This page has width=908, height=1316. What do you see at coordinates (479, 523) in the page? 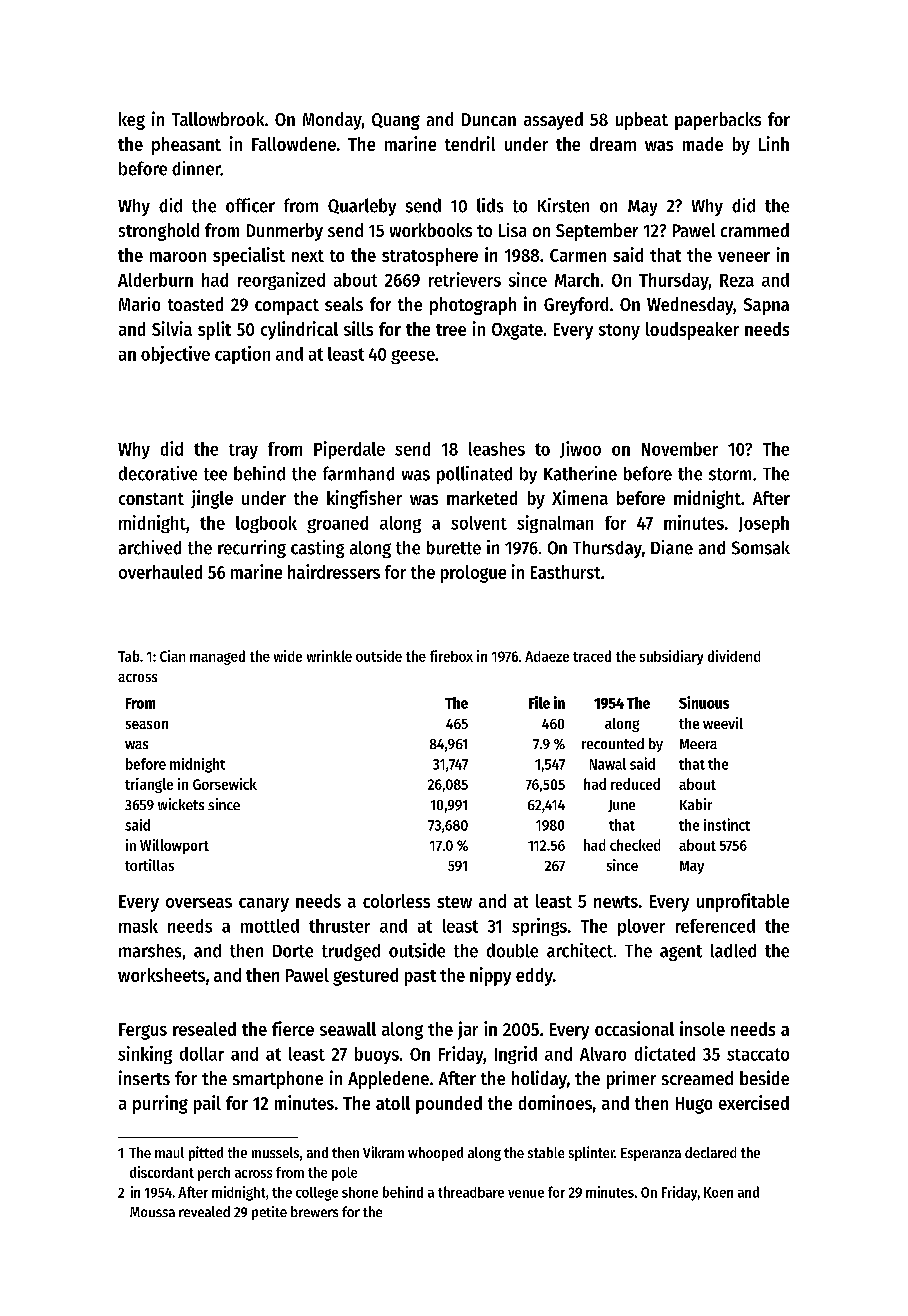
I see `solvent` at bounding box center [479, 523].
